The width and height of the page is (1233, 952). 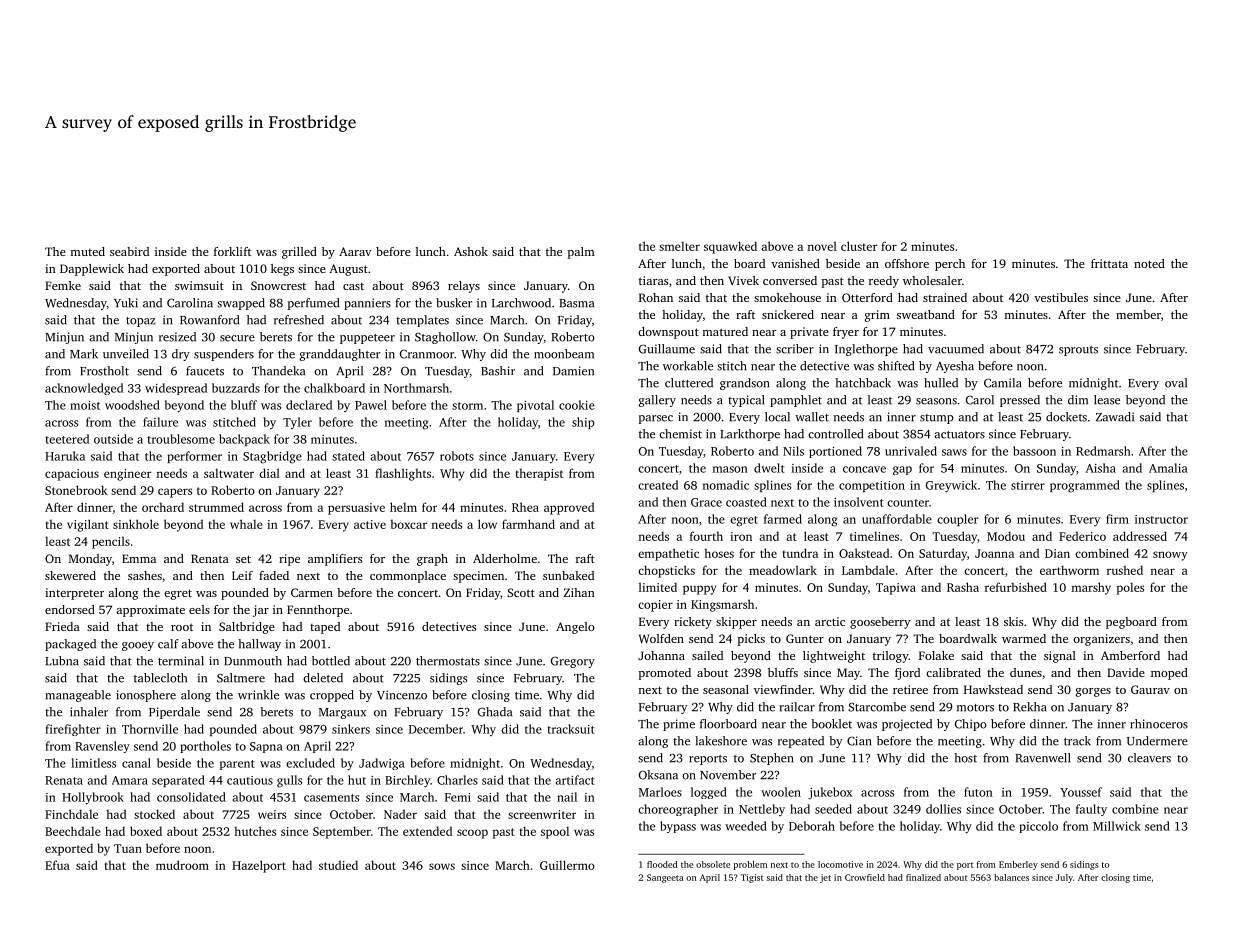 I want to click on finalized, so click(x=923, y=877).
